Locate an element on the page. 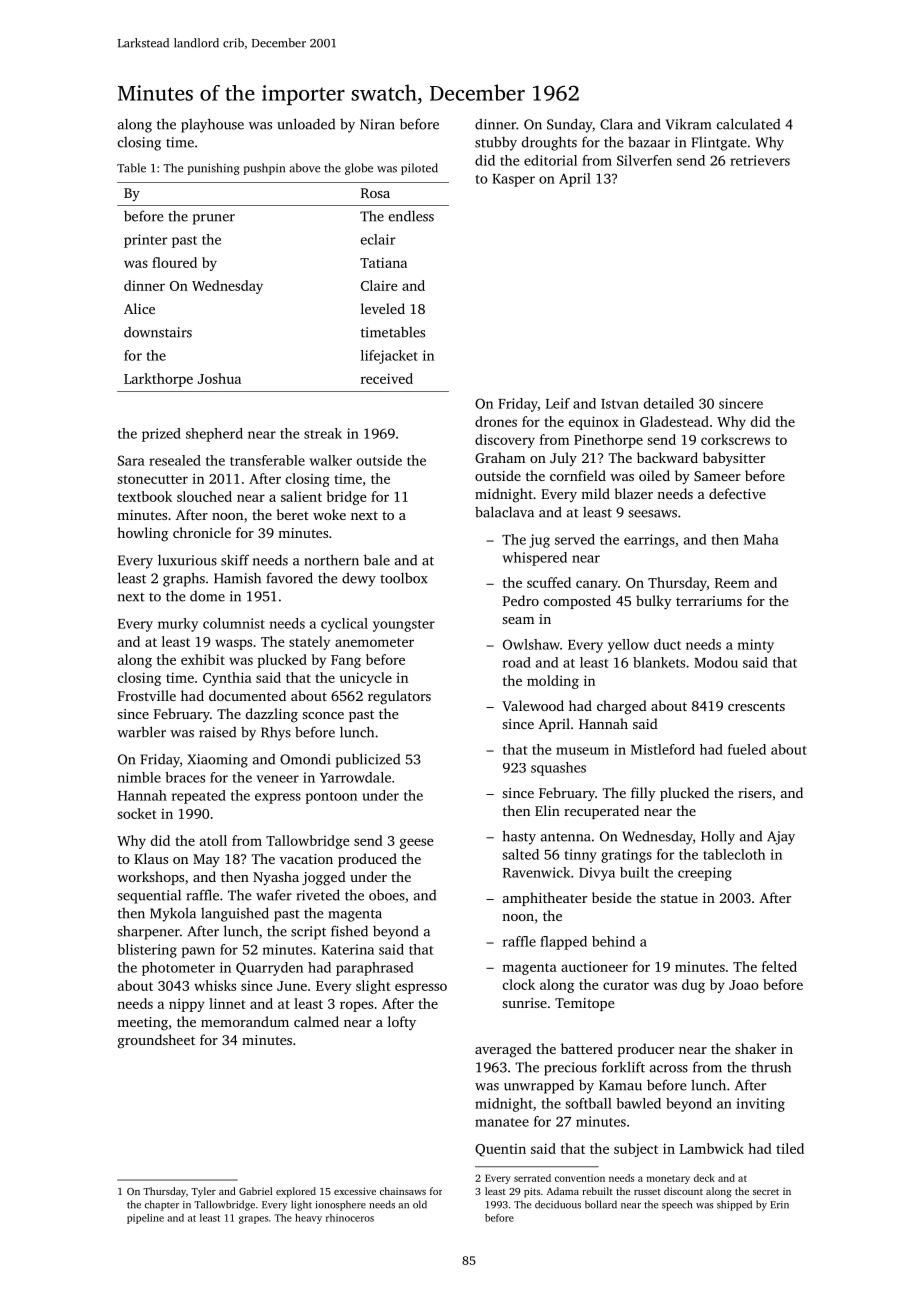 The width and height of the image is (924, 1308). Joao is located at coordinates (744, 985).
